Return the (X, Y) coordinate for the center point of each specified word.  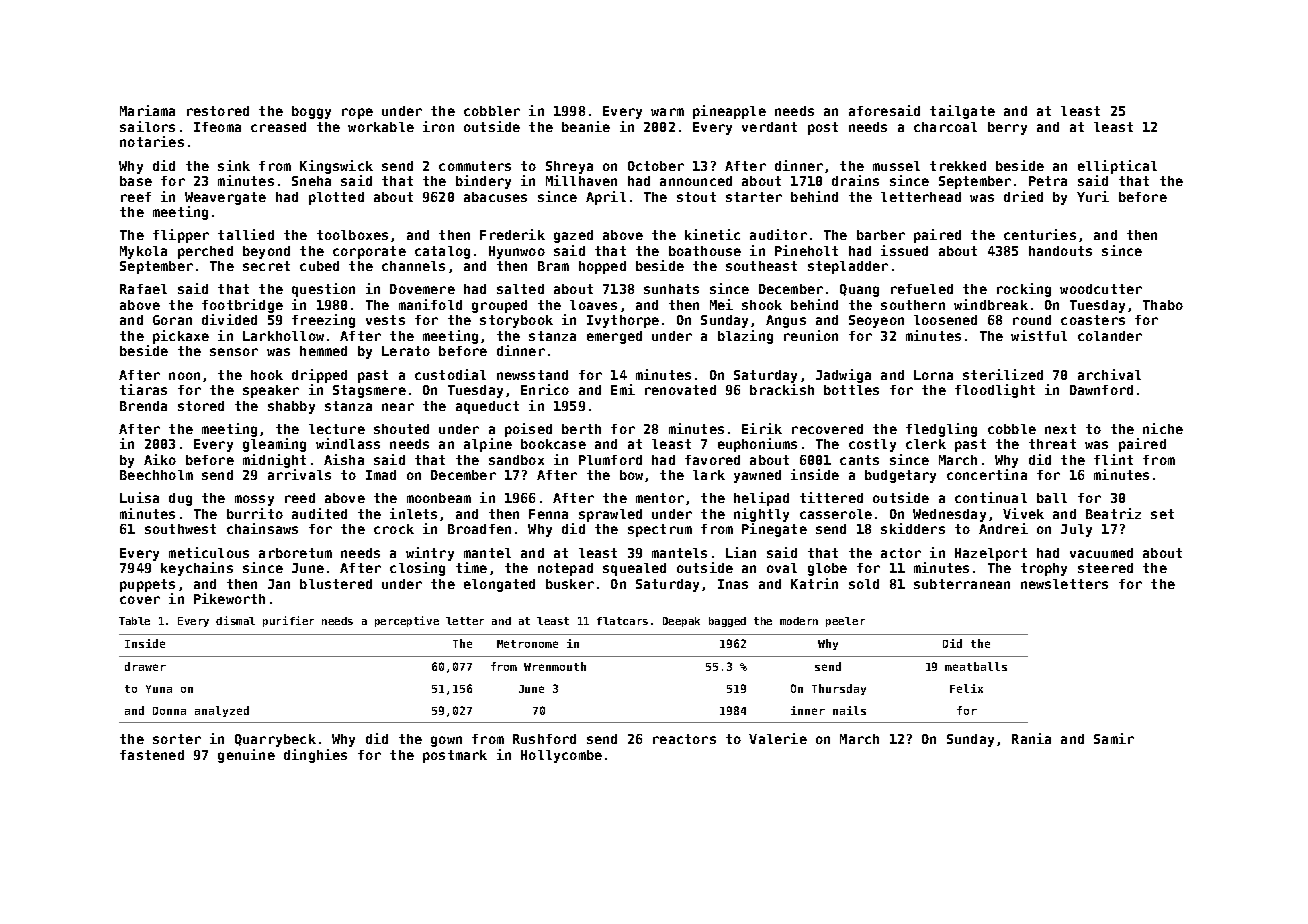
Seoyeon (876, 321)
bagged (727, 622)
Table (134, 621)
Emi (623, 389)
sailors (147, 126)
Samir (1114, 738)
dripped (319, 376)
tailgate (962, 112)
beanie (586, 126)
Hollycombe (561, 756)
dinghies (315, 756)
